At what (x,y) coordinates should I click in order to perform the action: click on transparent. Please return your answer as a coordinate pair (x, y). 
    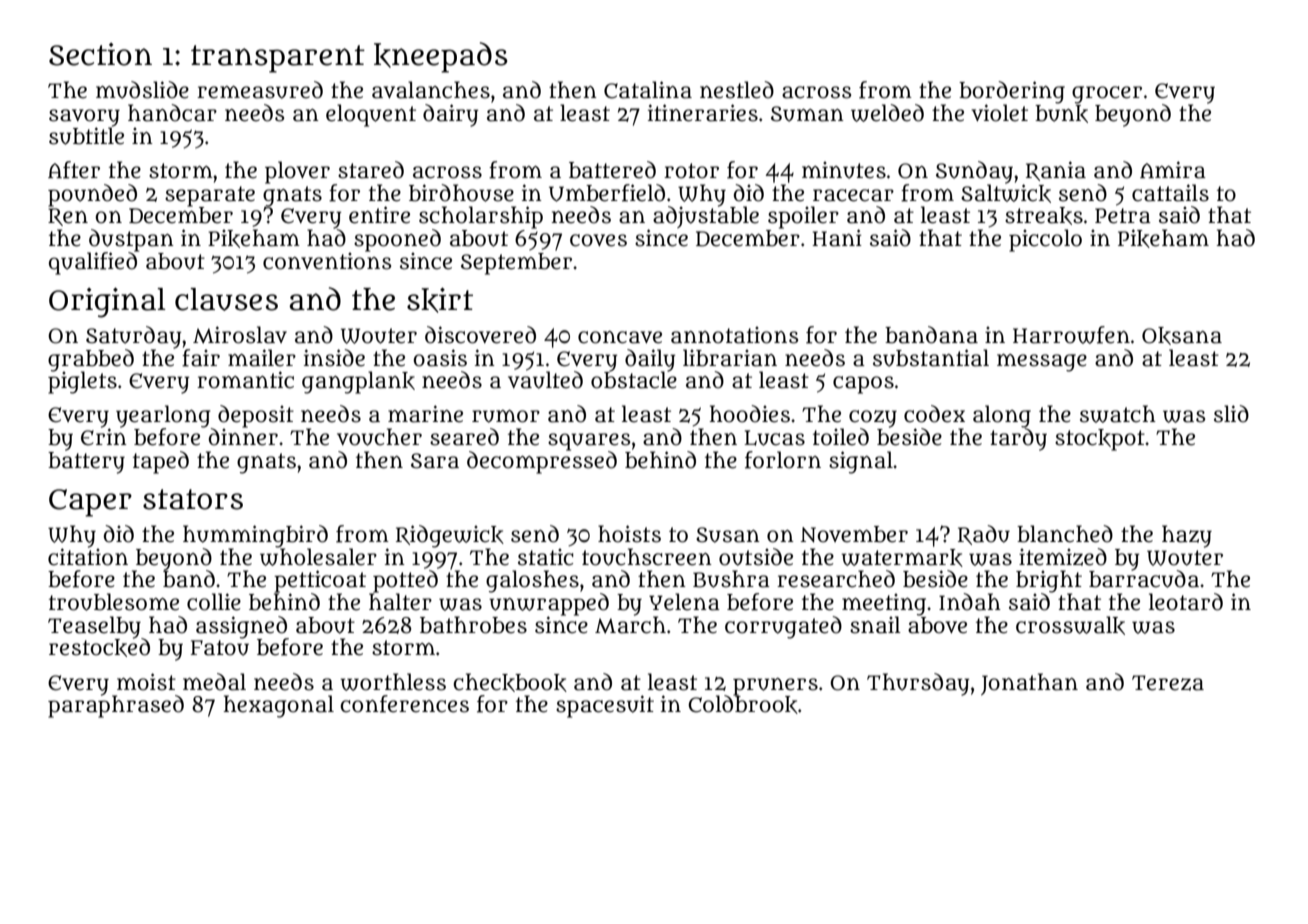
    Looking at the image, I should click on (278, 59).
